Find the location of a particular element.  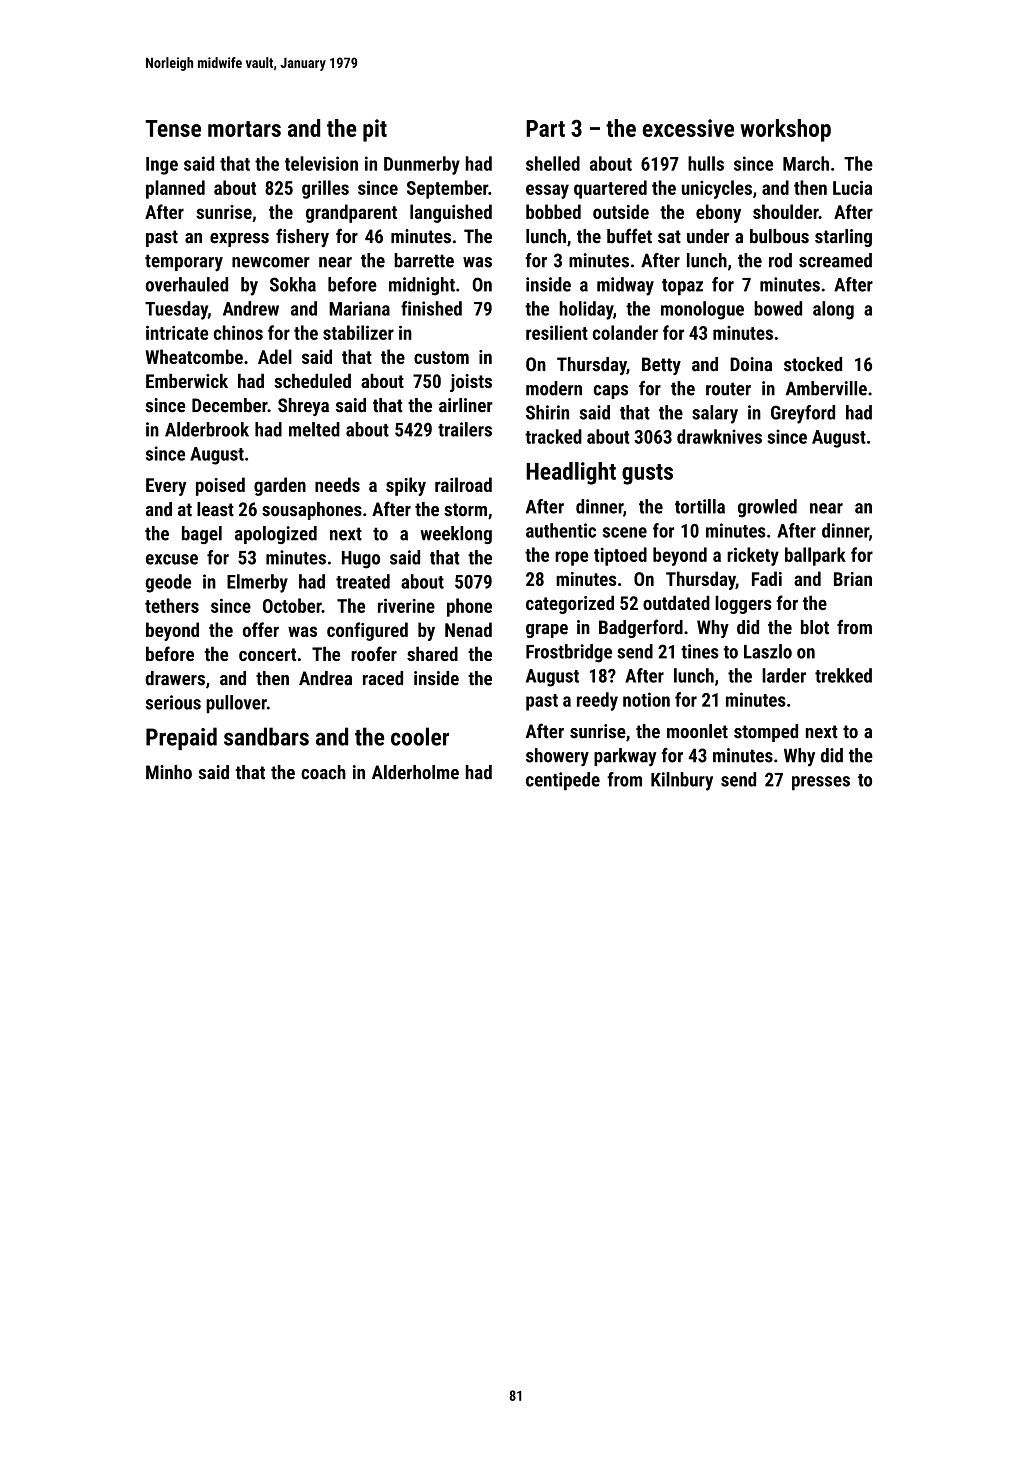

midnight is located at coordinates (422, 286).
